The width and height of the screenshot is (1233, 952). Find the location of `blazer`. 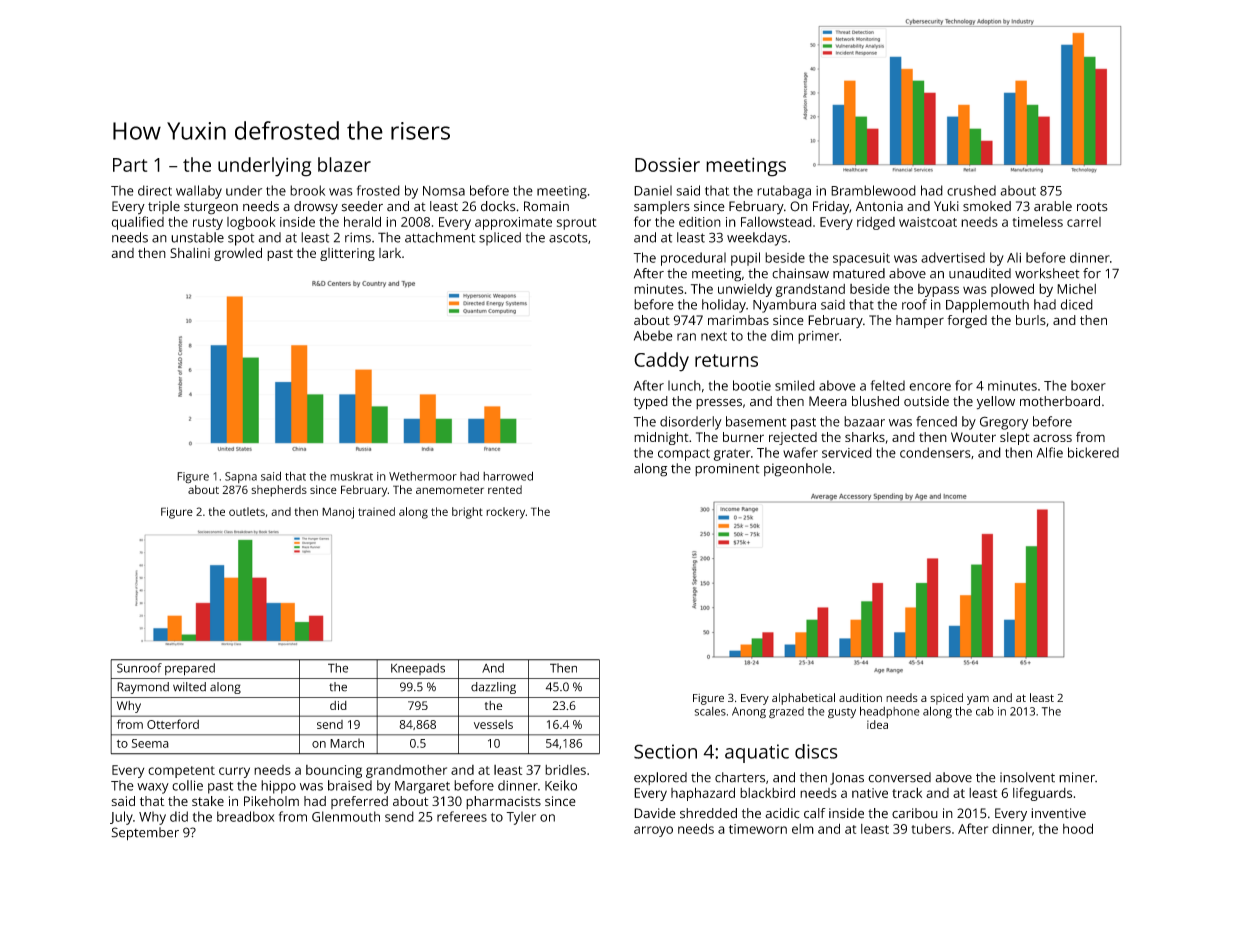

blazer is located at coordinates (344, 164).
